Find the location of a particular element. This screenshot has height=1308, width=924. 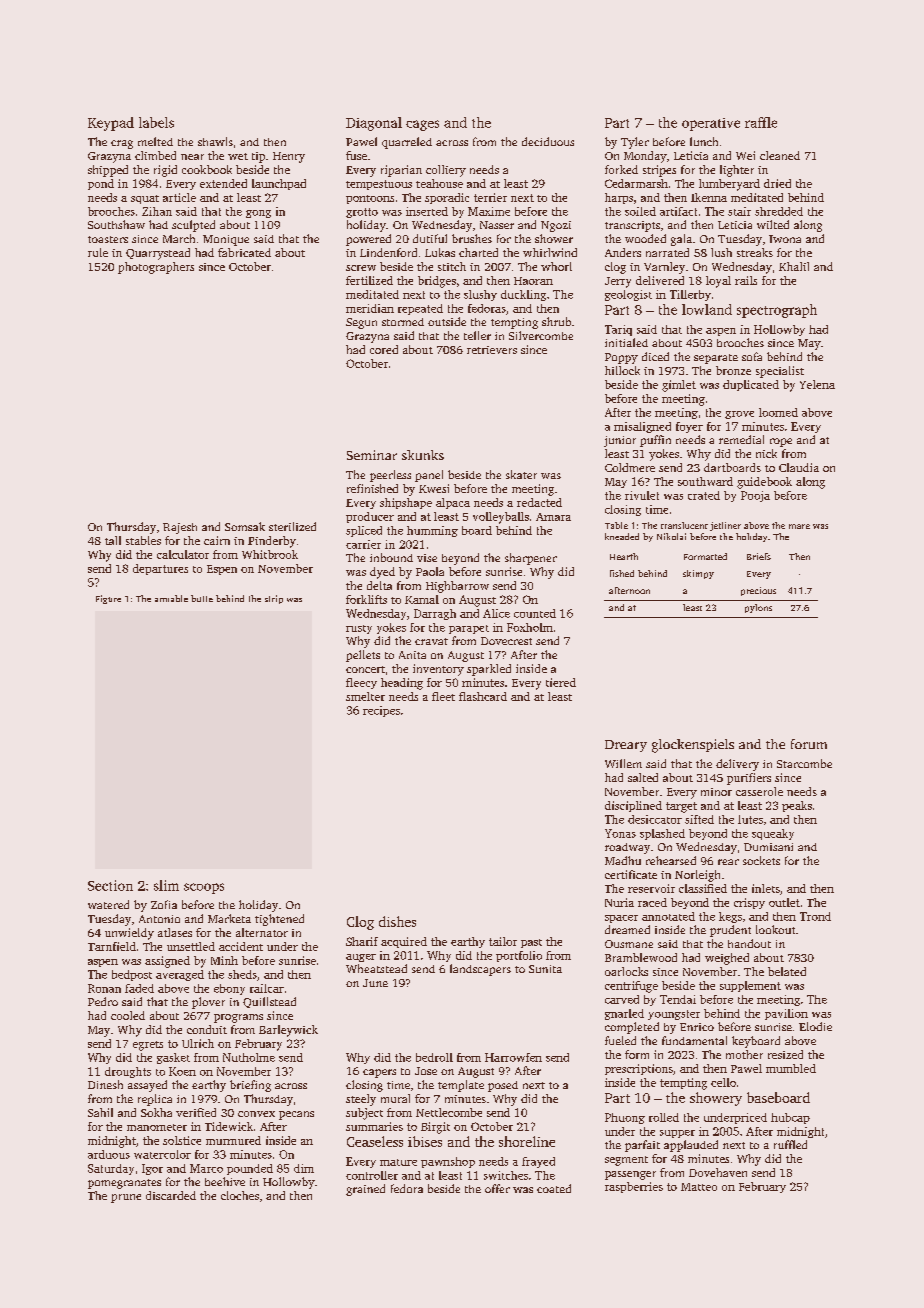

recipes is located at coordinates (381, 711).
